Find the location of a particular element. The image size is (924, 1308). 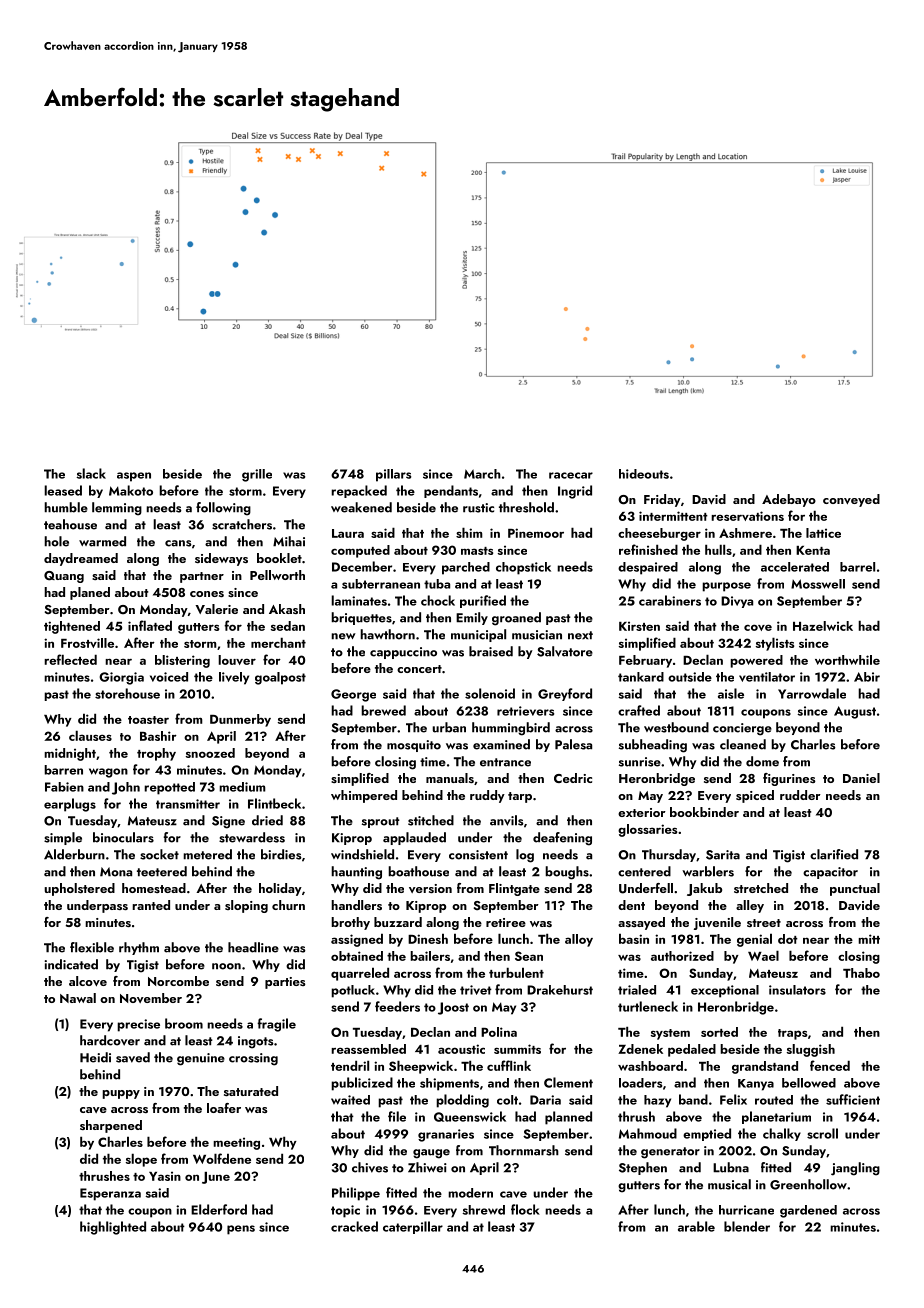

Divya is located at coordinates (737, 602).
